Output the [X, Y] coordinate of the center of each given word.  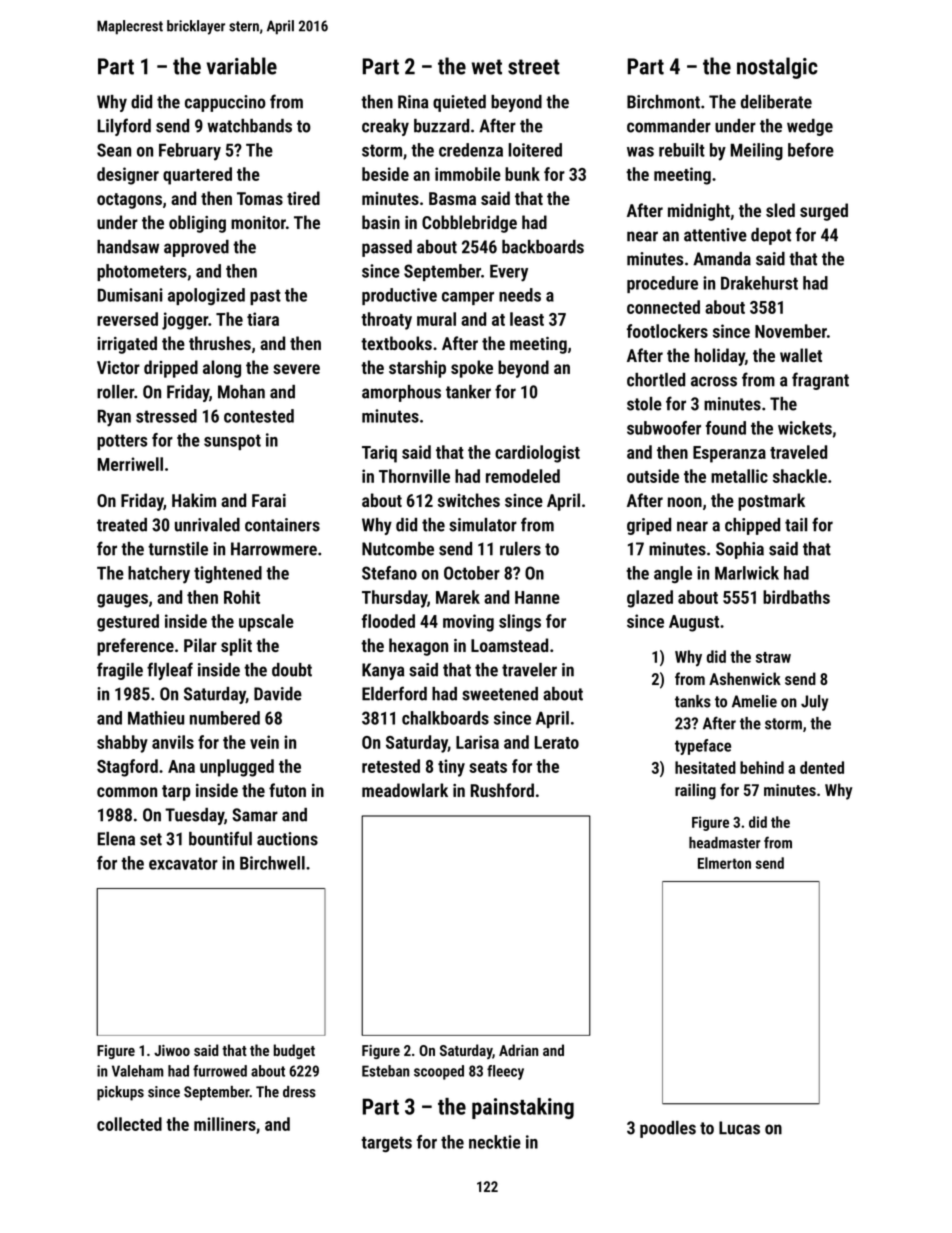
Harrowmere [274, 549]
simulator [483, 525]
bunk [522, 174]
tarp [176, 793]
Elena [116, 839]
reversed [127, 319]
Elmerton [724, 863]
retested [391, 766]
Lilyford [124, 127]
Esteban [386, 1071]
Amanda [722, 259]
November [791, 331]
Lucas [739, 1128]
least [527, 319]
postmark [771, 502]
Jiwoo [172, 1050]
